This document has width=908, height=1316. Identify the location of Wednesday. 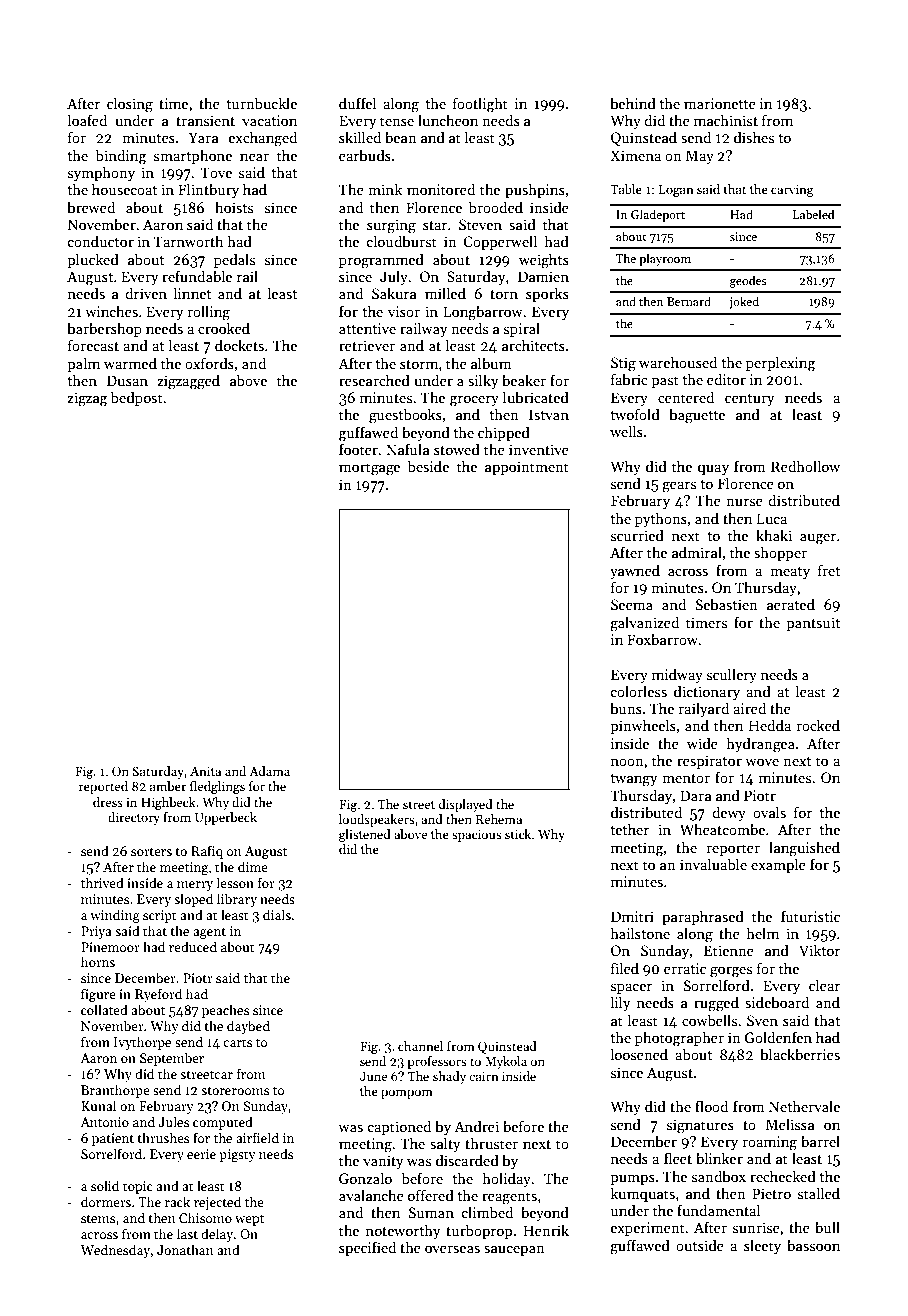
(115, 1251).
